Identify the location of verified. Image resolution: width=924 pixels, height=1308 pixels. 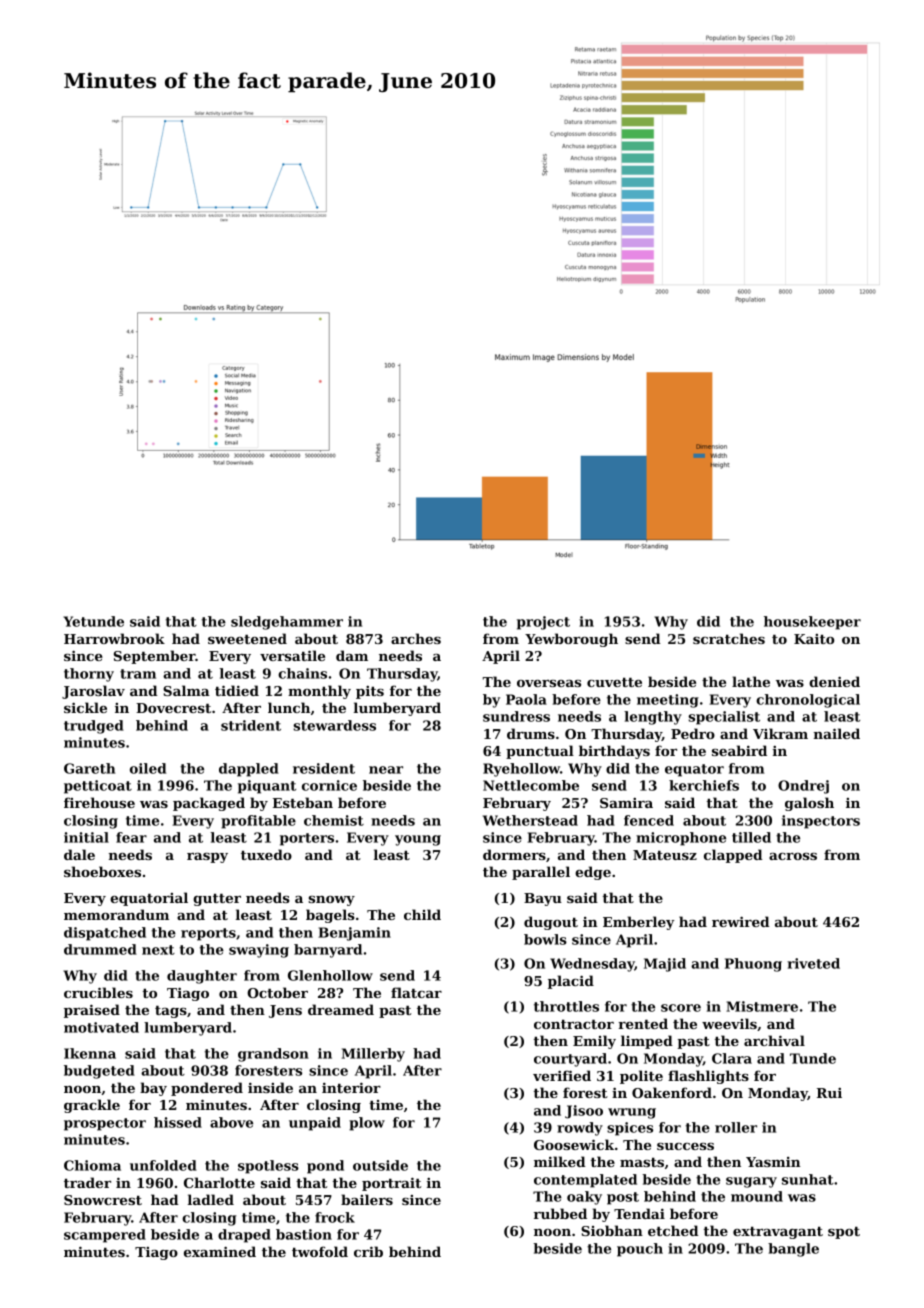
(562, 1075).
